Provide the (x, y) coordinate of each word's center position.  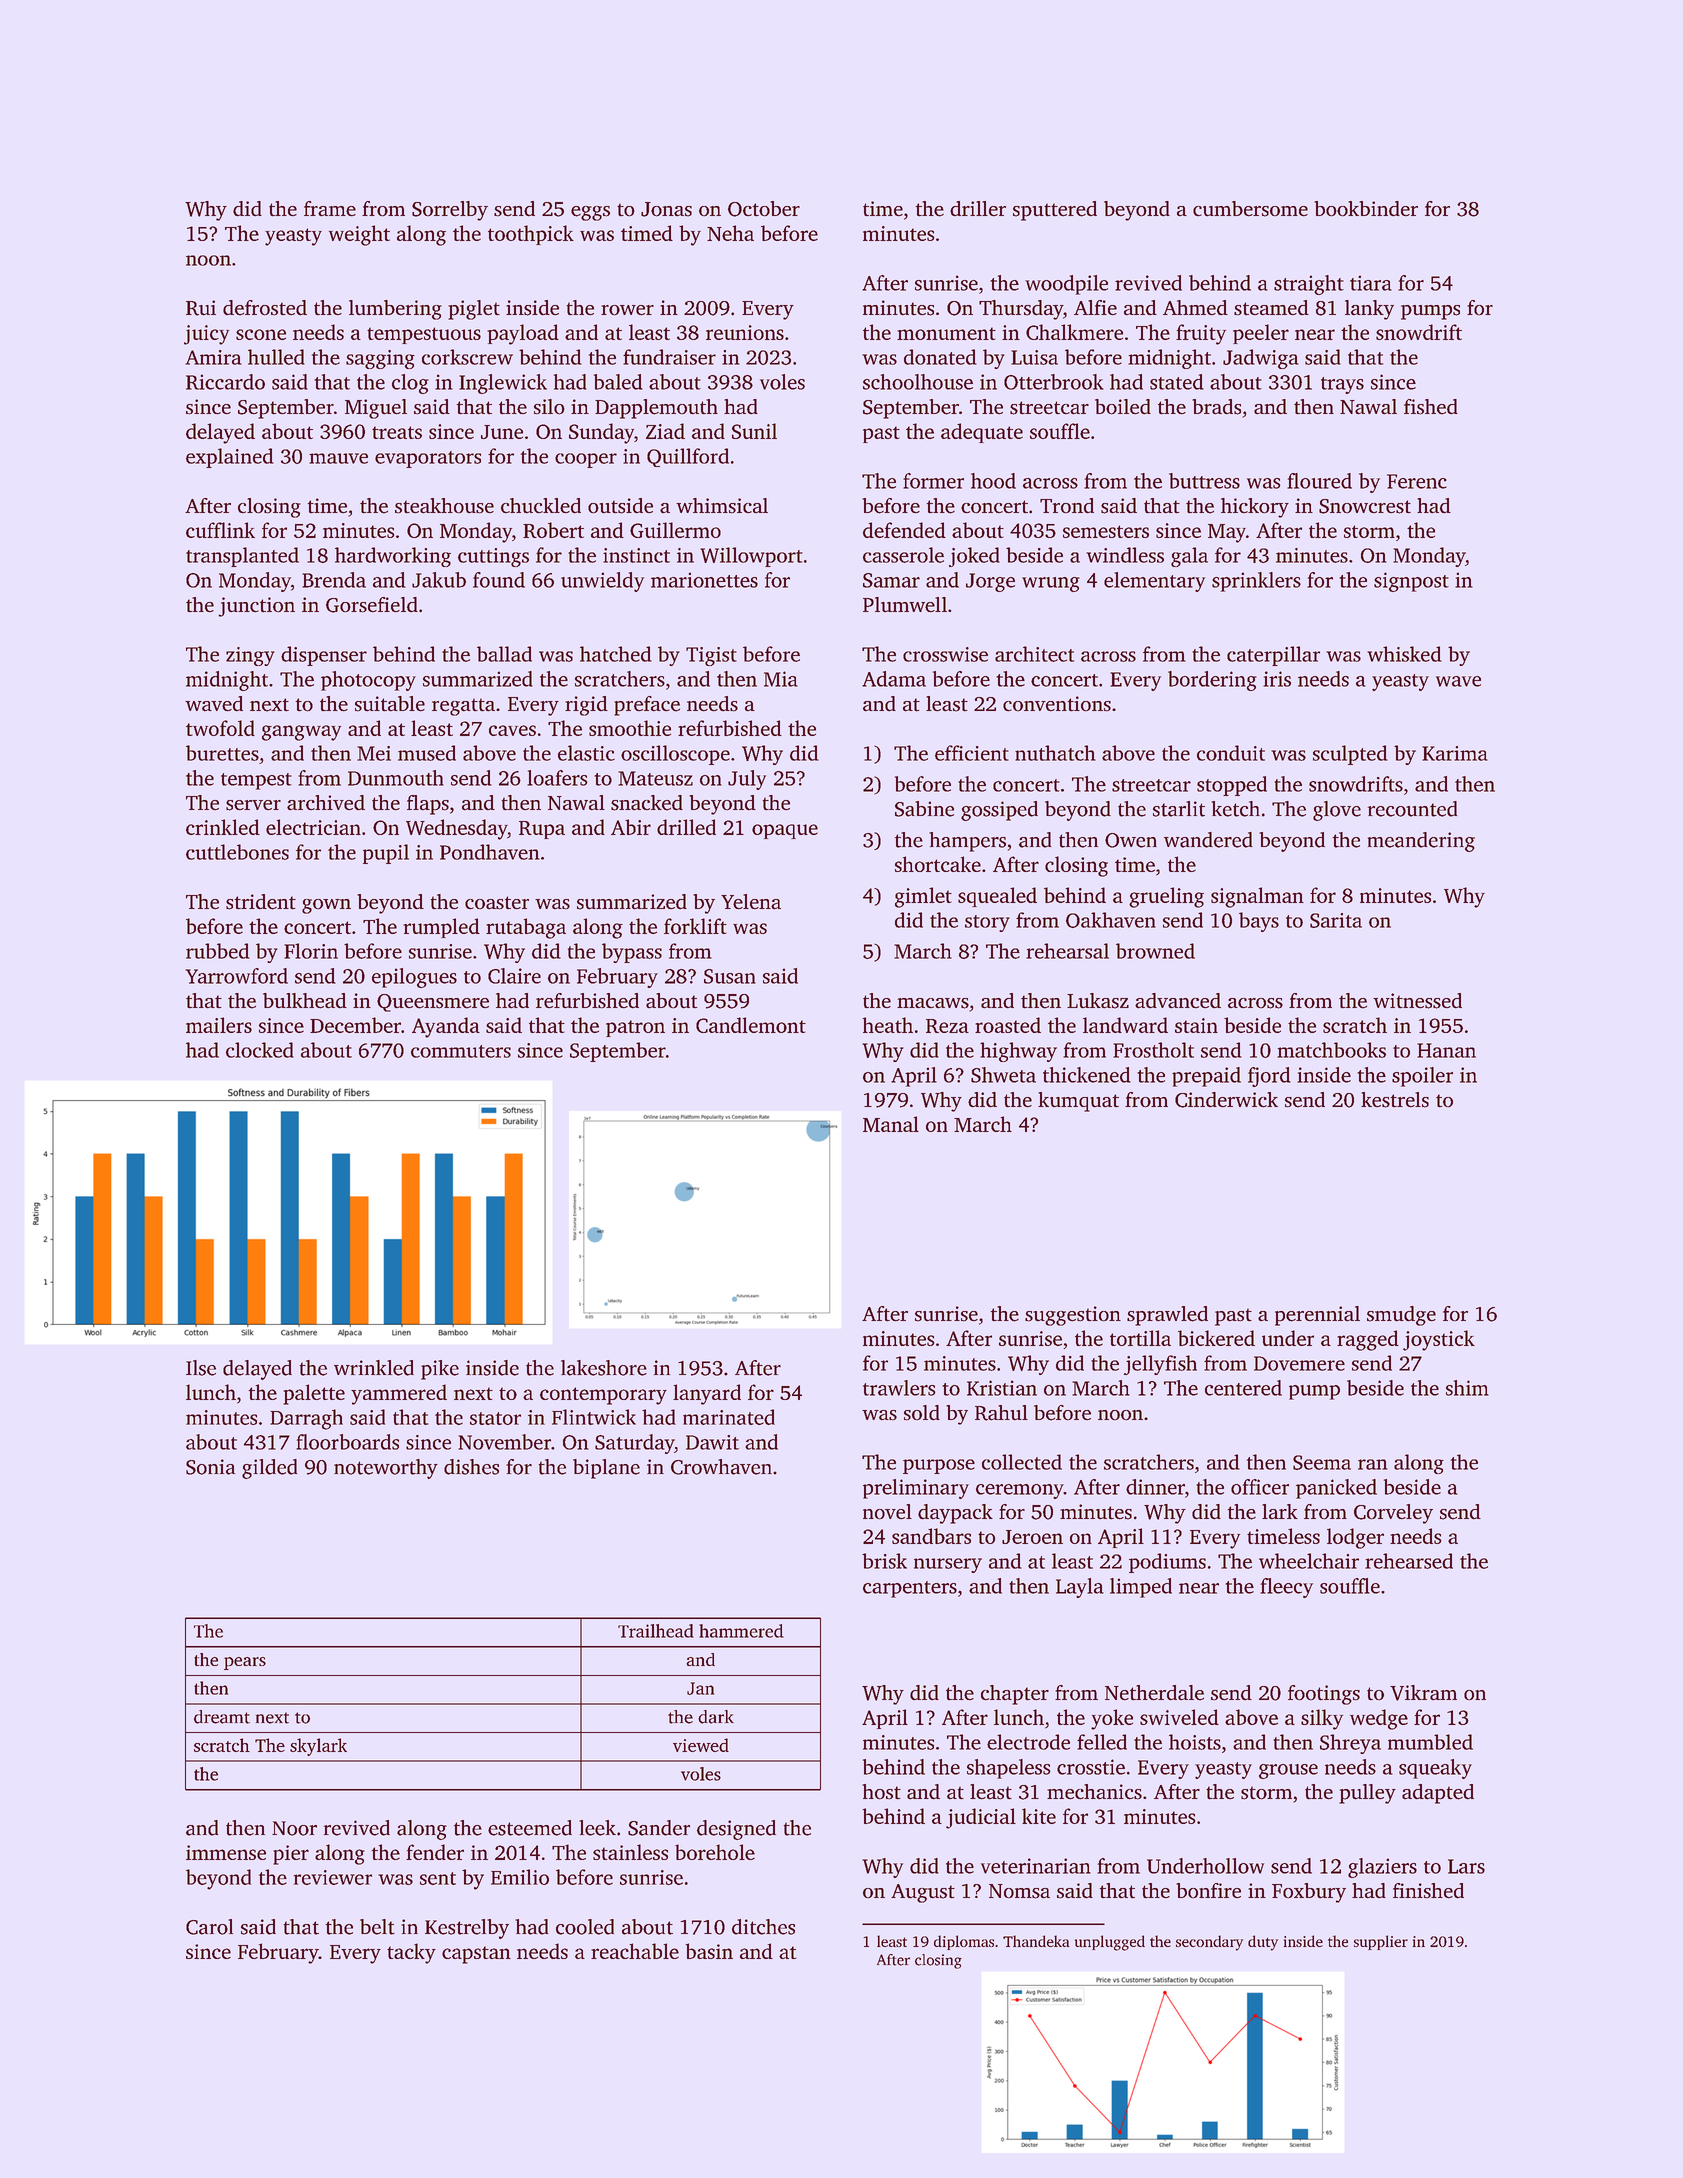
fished (1431, 407)
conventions (1057, 704)
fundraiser (669, 357)
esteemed (530, 1828)
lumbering (395, 310)
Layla (1080, 1588)
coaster (497, 903)
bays (1259, 922)
